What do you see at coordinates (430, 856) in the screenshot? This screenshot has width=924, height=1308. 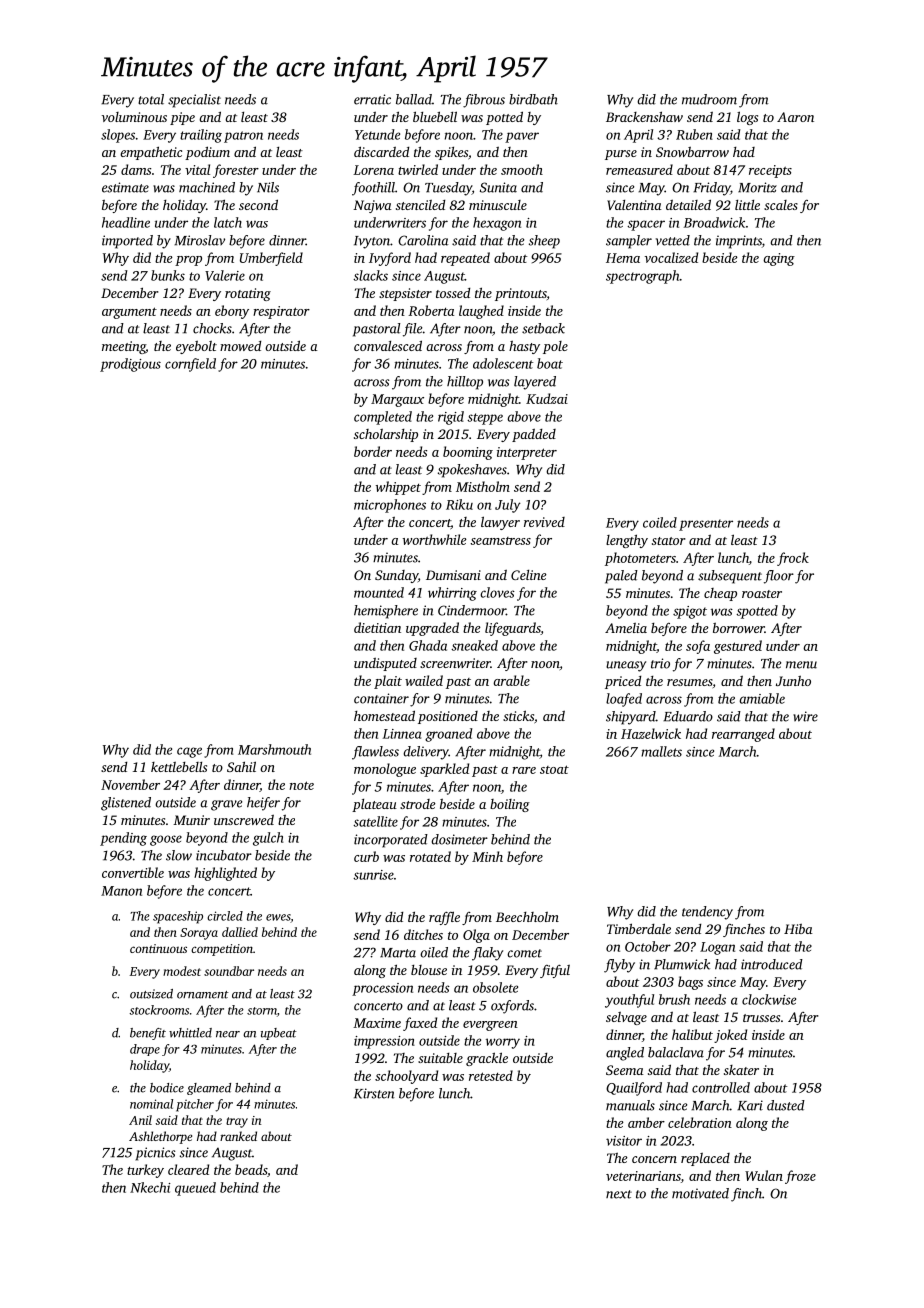 I see `rotated` at bounding box center [430, 856].
